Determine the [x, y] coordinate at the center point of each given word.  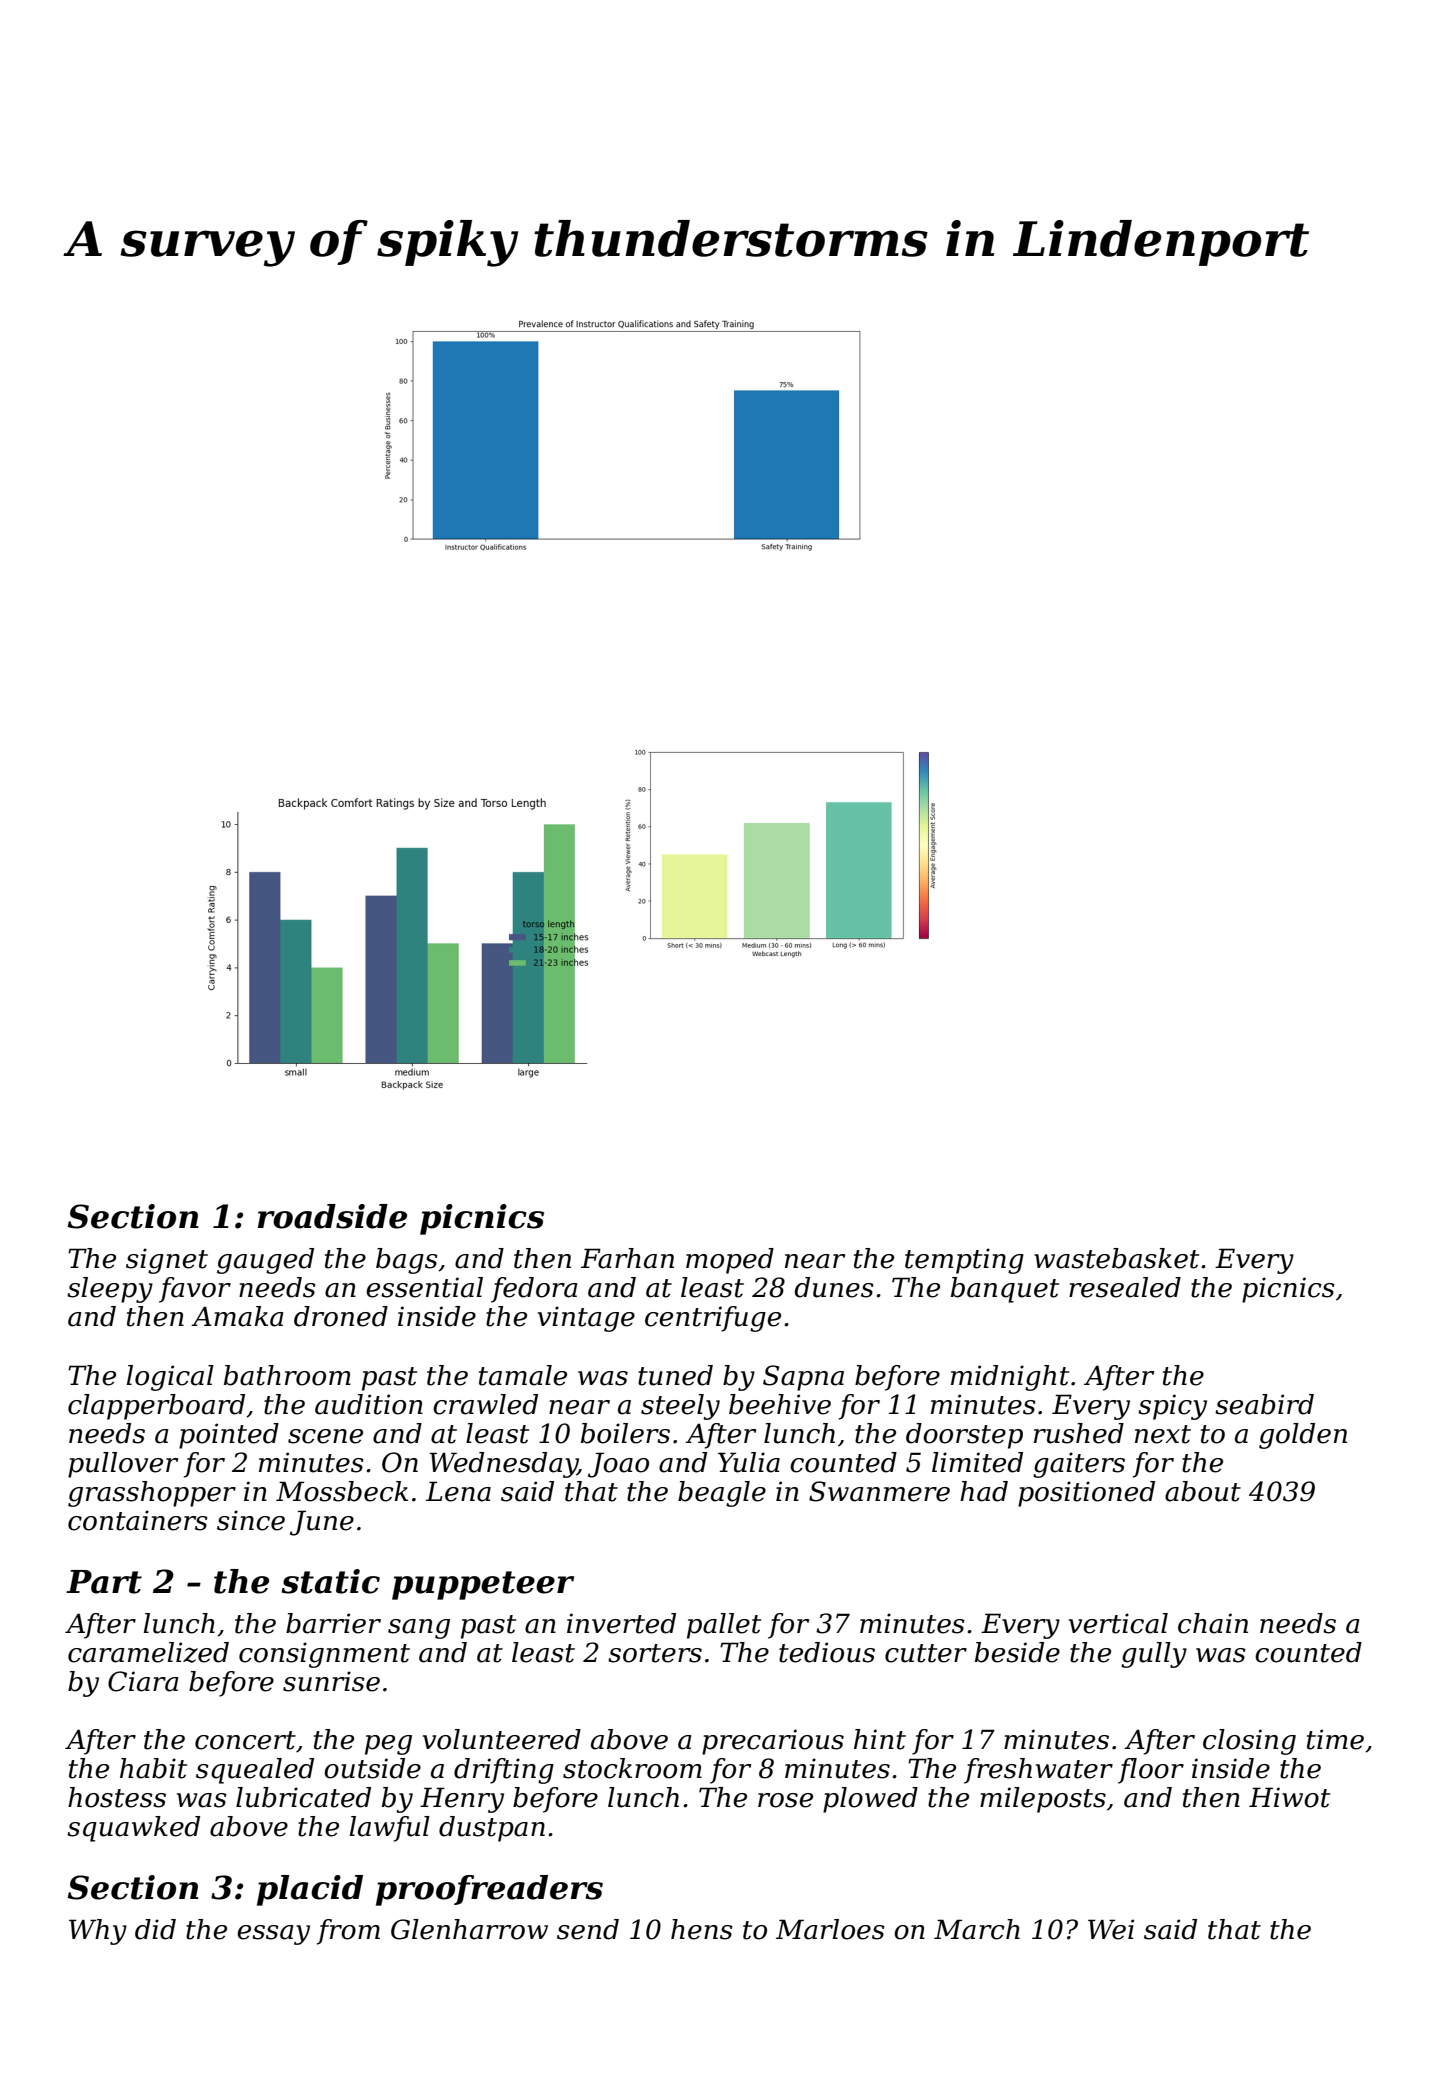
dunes [834, 1287]
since [251, 1520]
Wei [1111, 1929]
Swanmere [879, 1491]
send [588, 1929]
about [1203, 1491]
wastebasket [1116, 1258]
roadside [332, 1216]
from [348, 1932]
